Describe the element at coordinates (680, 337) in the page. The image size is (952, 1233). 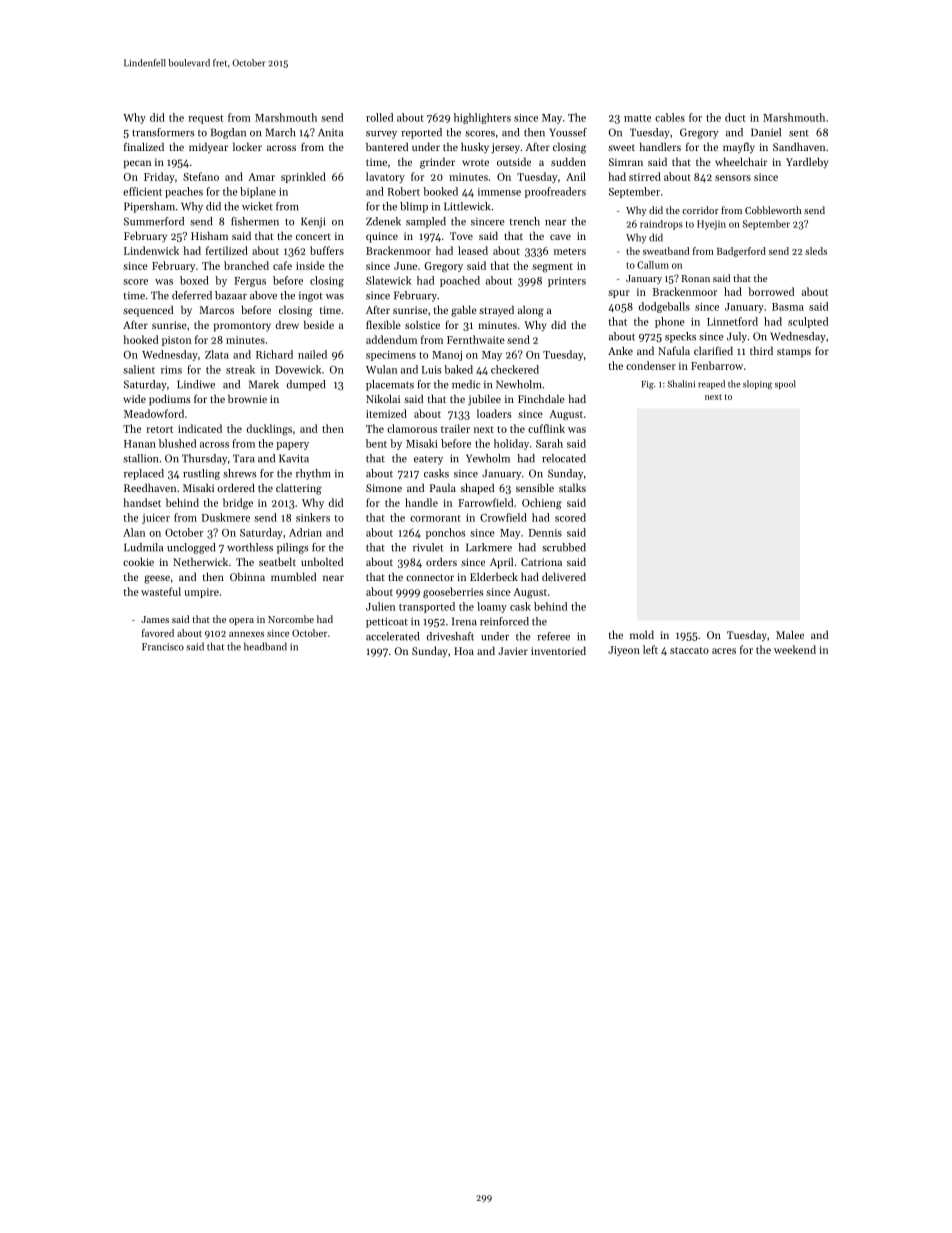
I see `specks` at that location.
